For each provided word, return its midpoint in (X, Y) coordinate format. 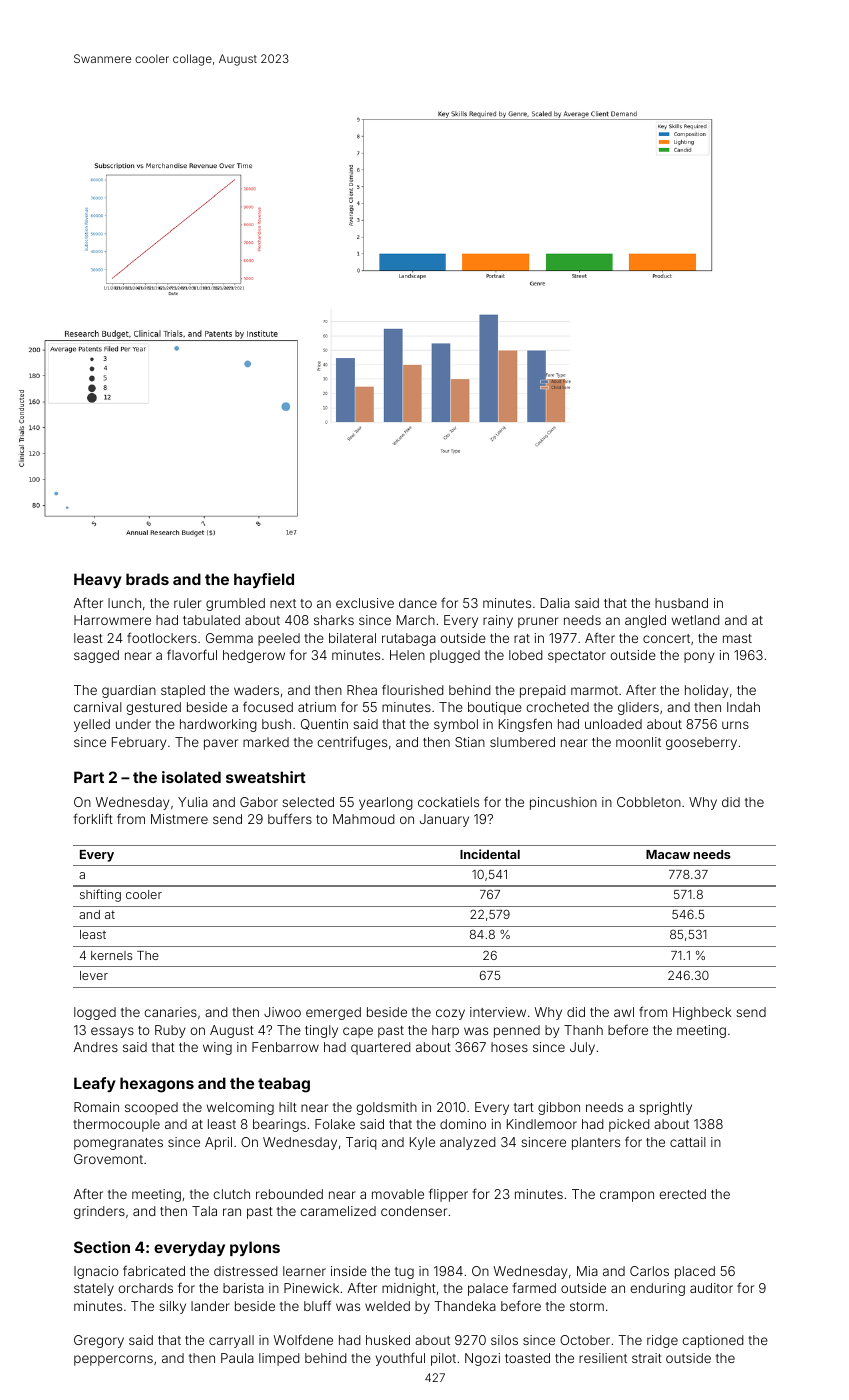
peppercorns (113, 1360)
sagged (96, 656)
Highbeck (702, 1013)
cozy (450, 1014)
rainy (498, 621)
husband (681, 603)
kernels (112, 955)
